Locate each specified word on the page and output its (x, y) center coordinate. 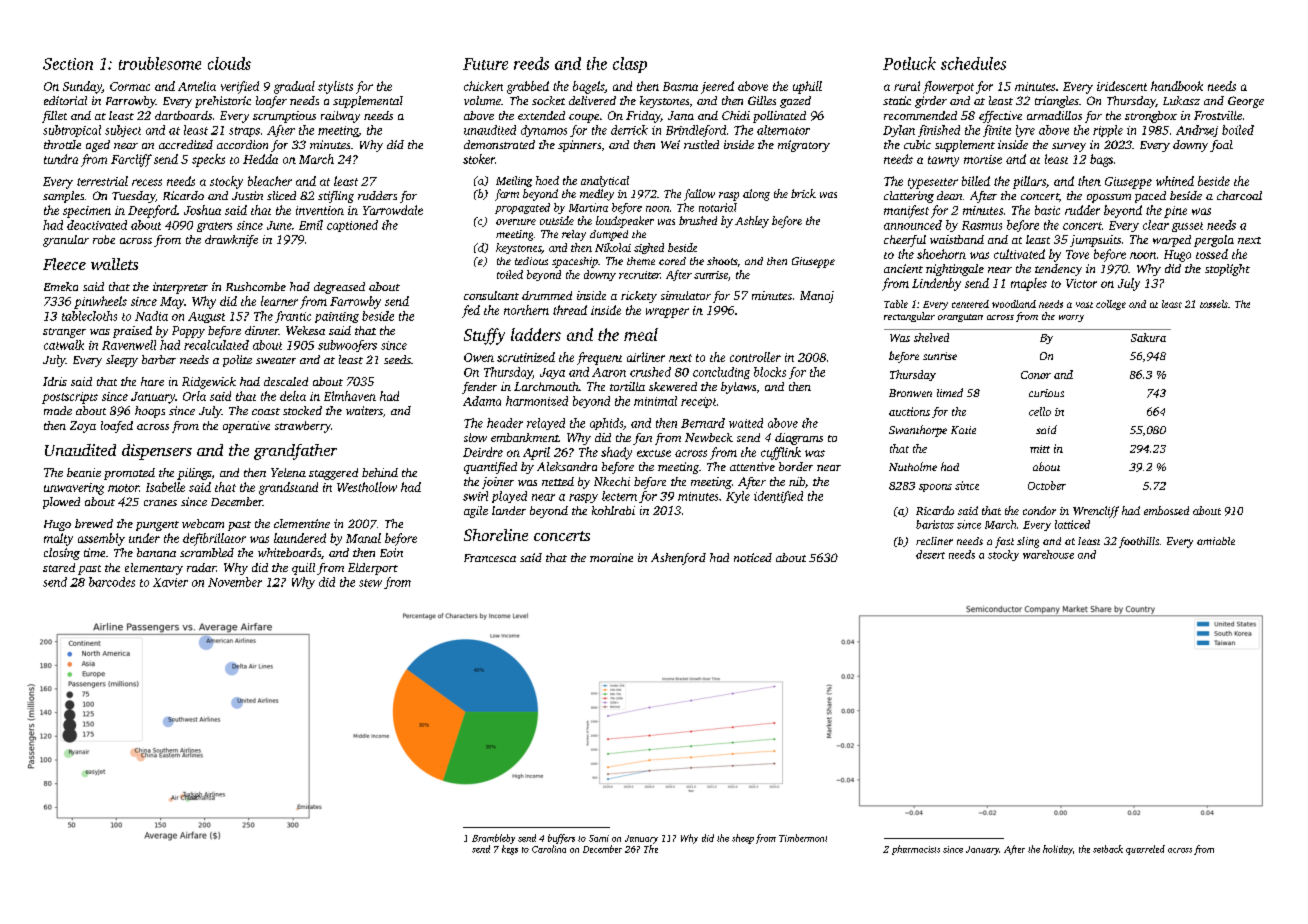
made (58, 410)
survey (1069, 147)
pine (1175, 212)
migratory (804, 146)
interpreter (180, 288)
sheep (743, 839)
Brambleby (493, 839)
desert (930, 554)
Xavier (170, 582)
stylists (335, 87)
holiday (1058, 850)
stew (370, 583)
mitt (1040, 449)
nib (797, 481)
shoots (722, 261)
